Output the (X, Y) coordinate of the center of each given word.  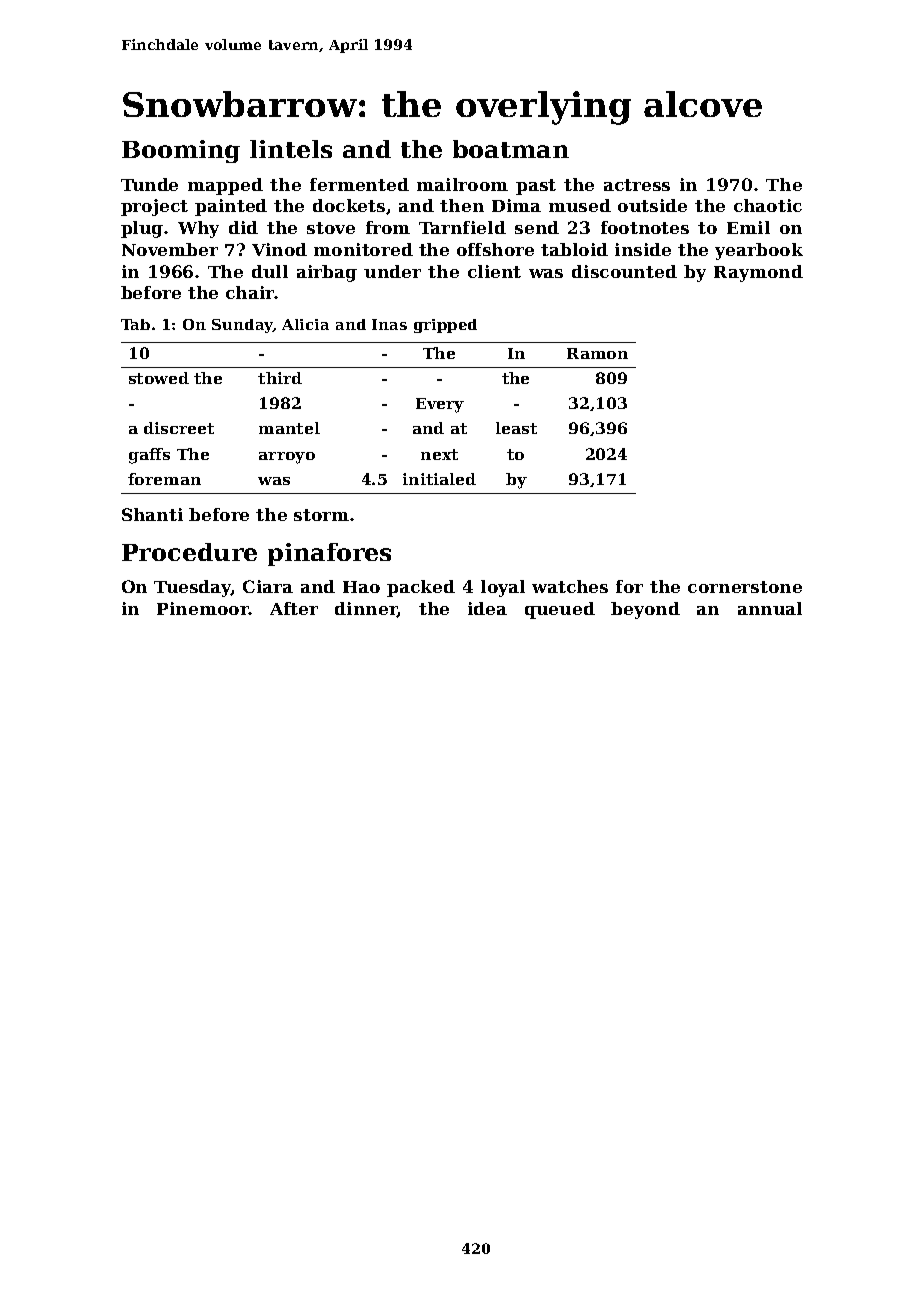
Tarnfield (462, 227)
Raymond (758, 273)
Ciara (268, 586)
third (280, 378)
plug (142, 229)
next (439, 454)
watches (570, 586)
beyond (645, 610)
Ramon (597, 353)
